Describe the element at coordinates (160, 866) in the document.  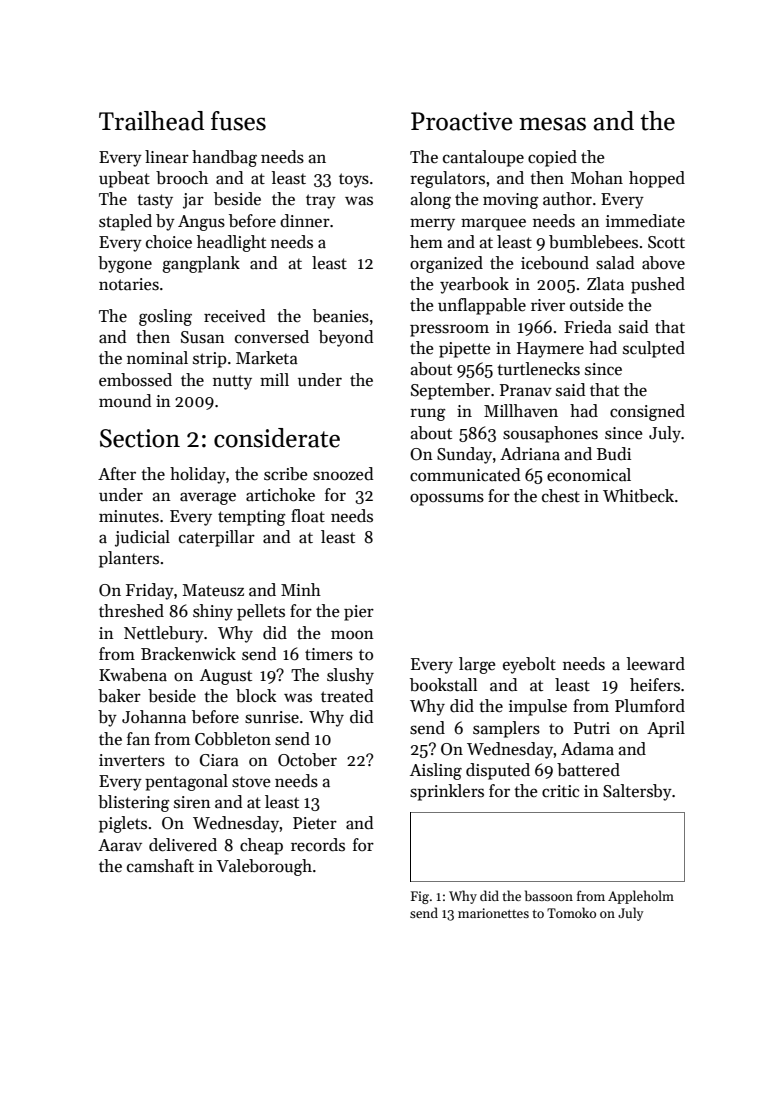
I see `camshaft` at that location.
